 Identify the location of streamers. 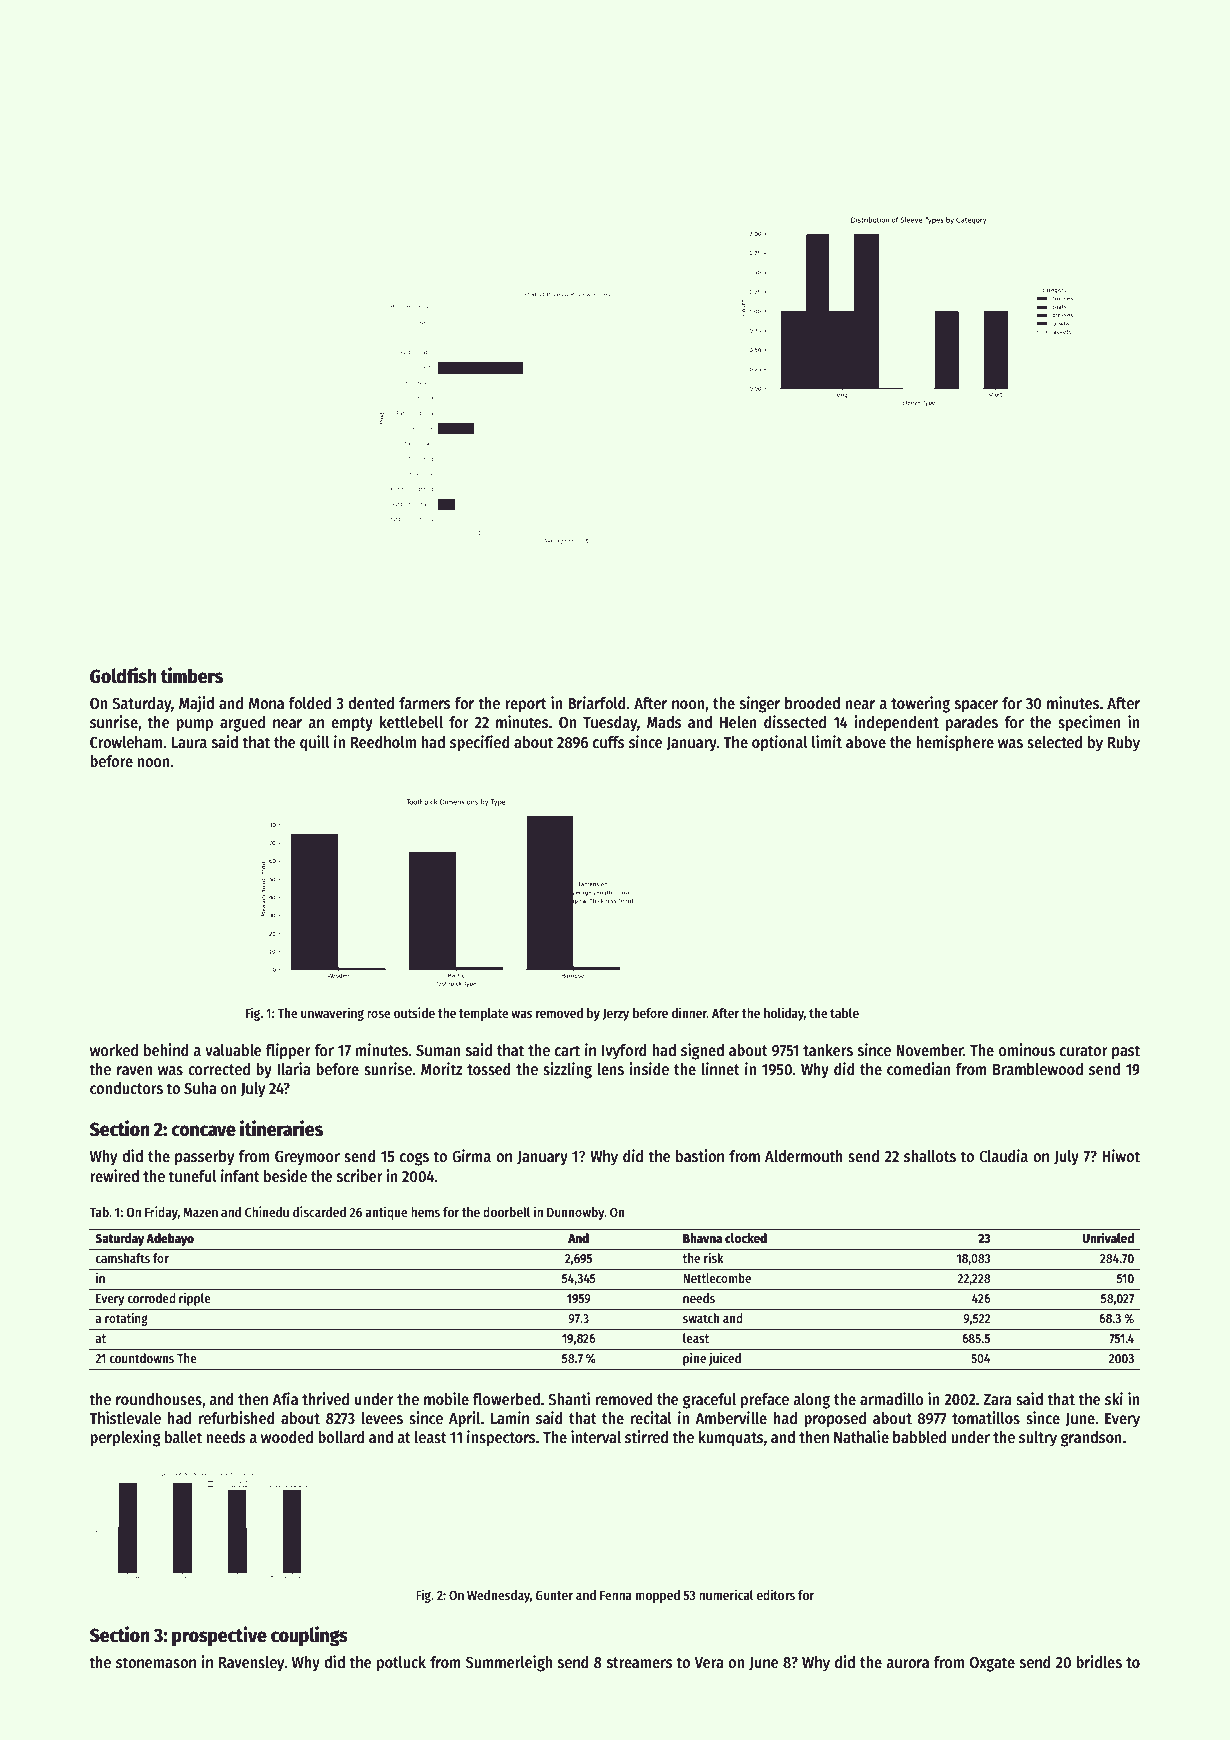
(640, 1663).
